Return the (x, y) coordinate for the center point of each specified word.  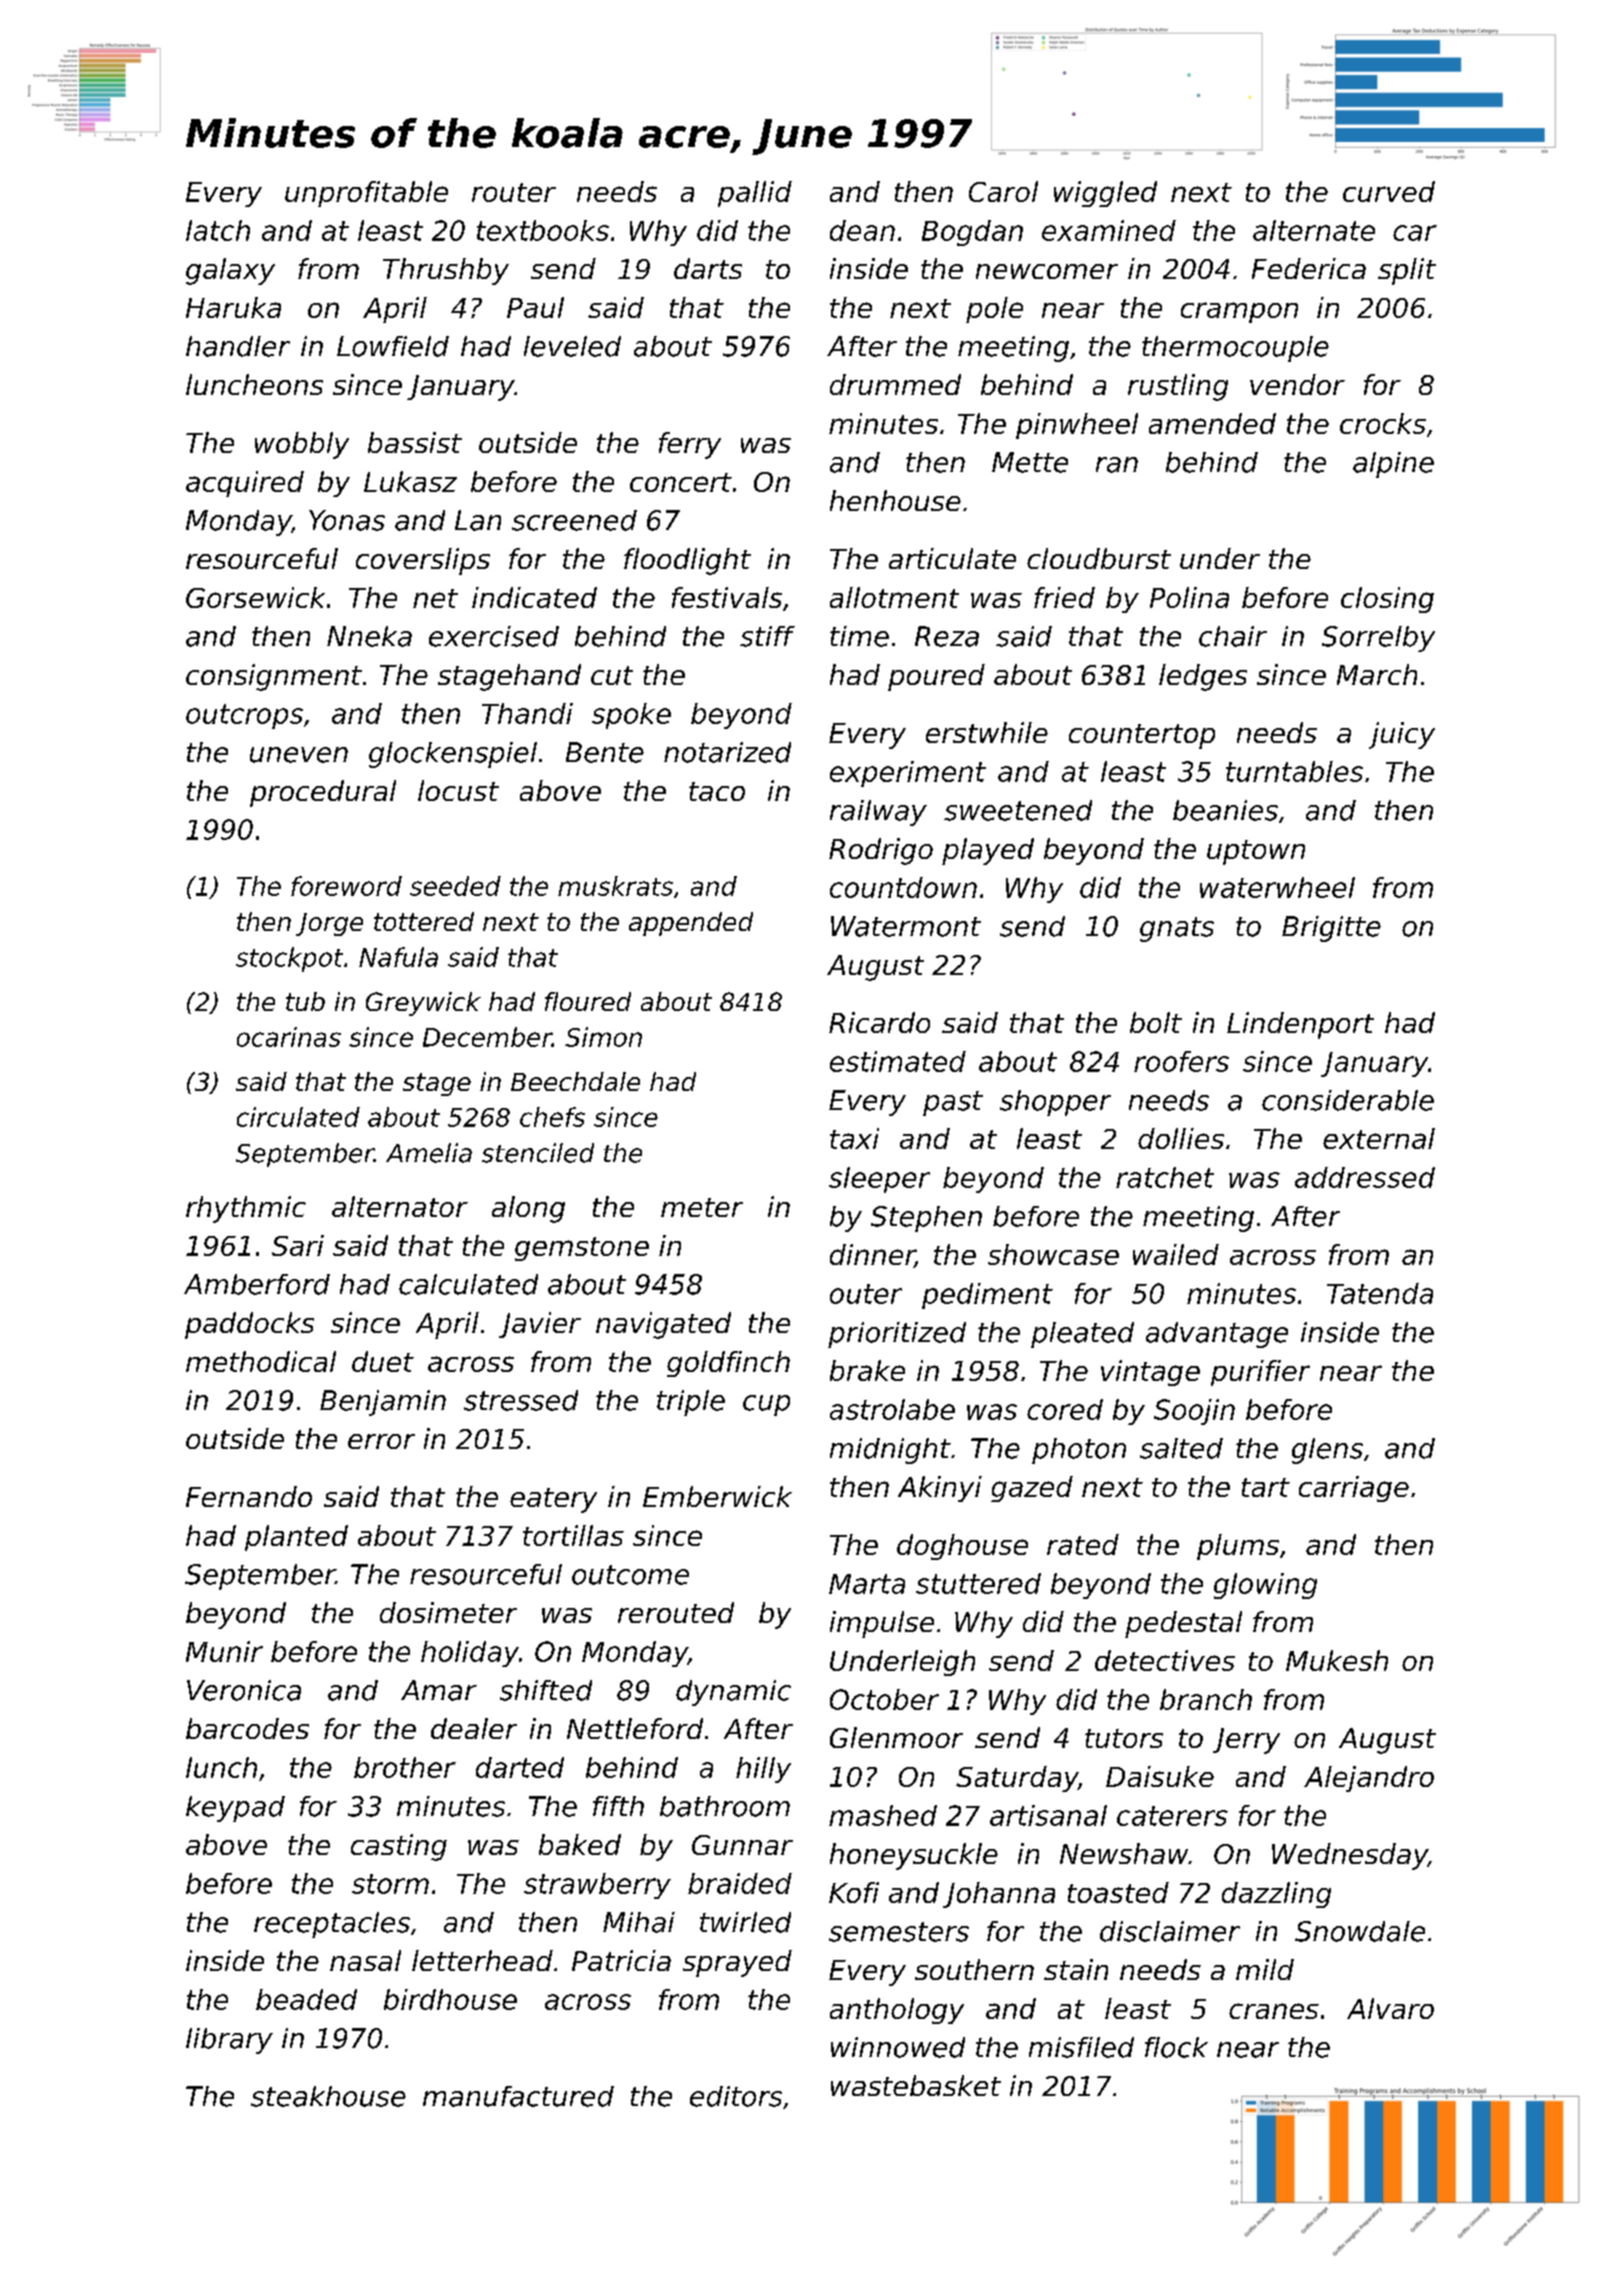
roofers (1181, 1061)
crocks (1383, 423)
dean (862, 230)
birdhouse (450, 1999)
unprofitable (366, 194)
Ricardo (879, 1022)
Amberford (257, 1284)
